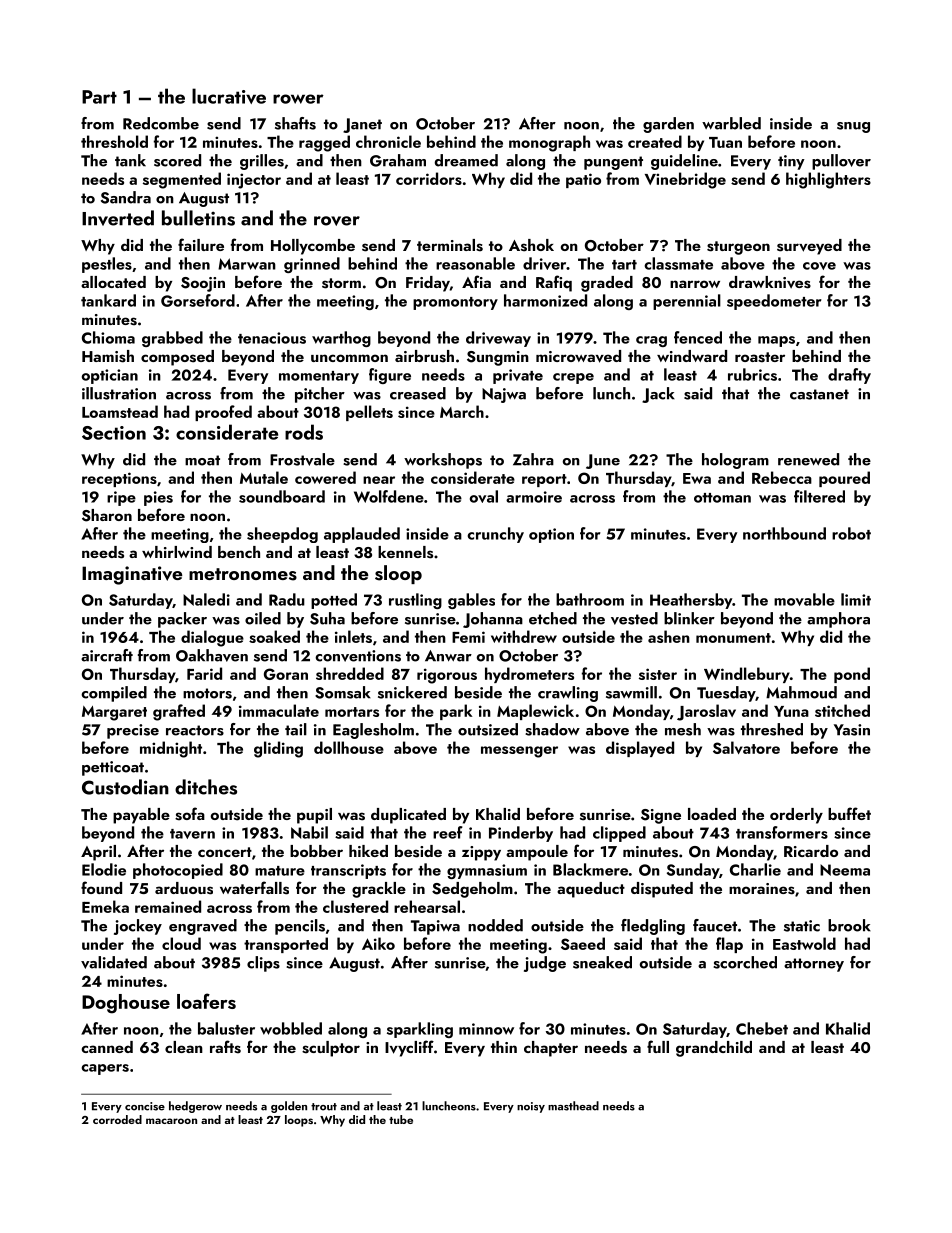 The width and height of the screenshot is (952, 1233). Describe the element at coordinates (362, 125) in the screenshot. I see `Janet` at that location.
